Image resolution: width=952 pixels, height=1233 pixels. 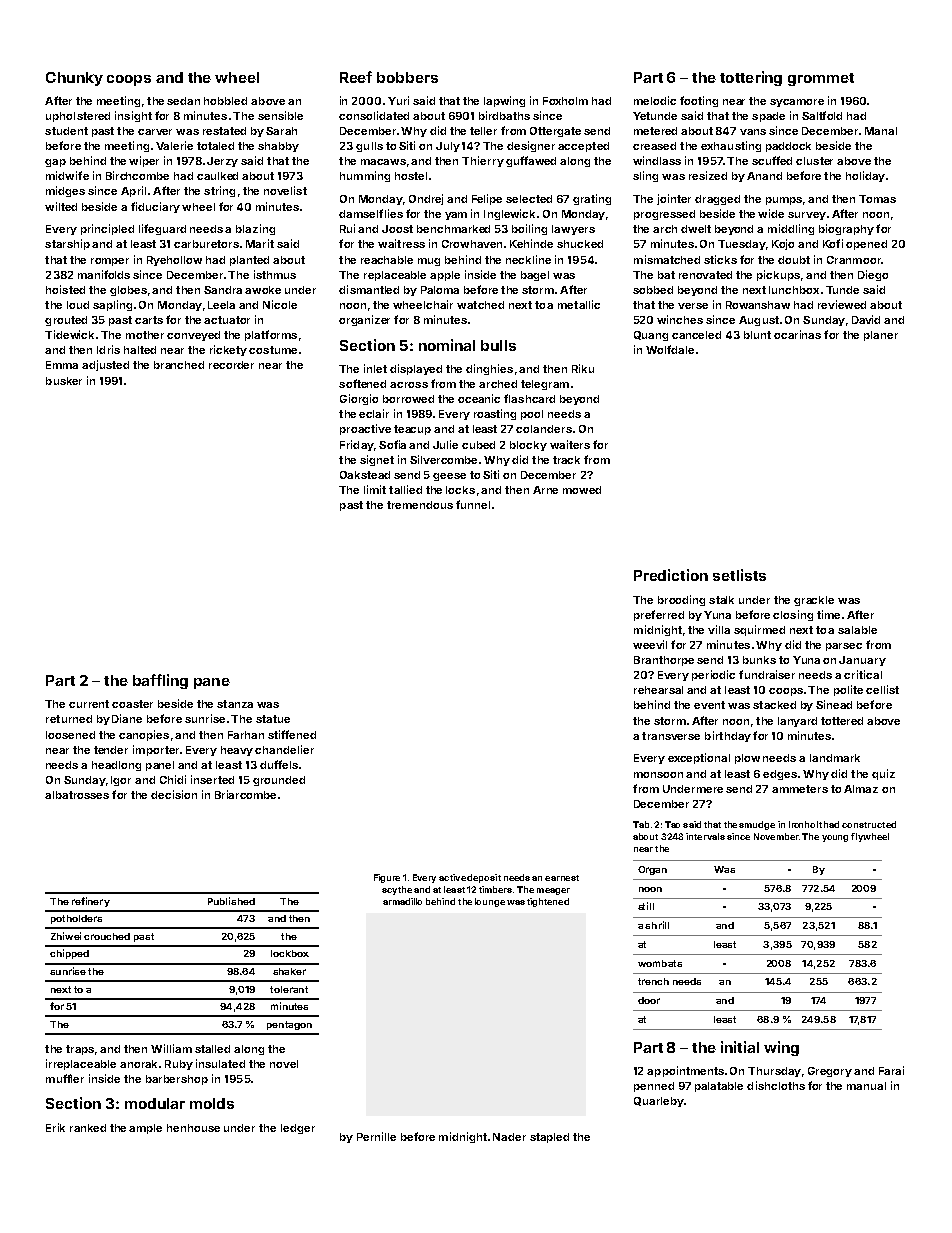 I want to click on Nader, so click(x=509, y=1137).
